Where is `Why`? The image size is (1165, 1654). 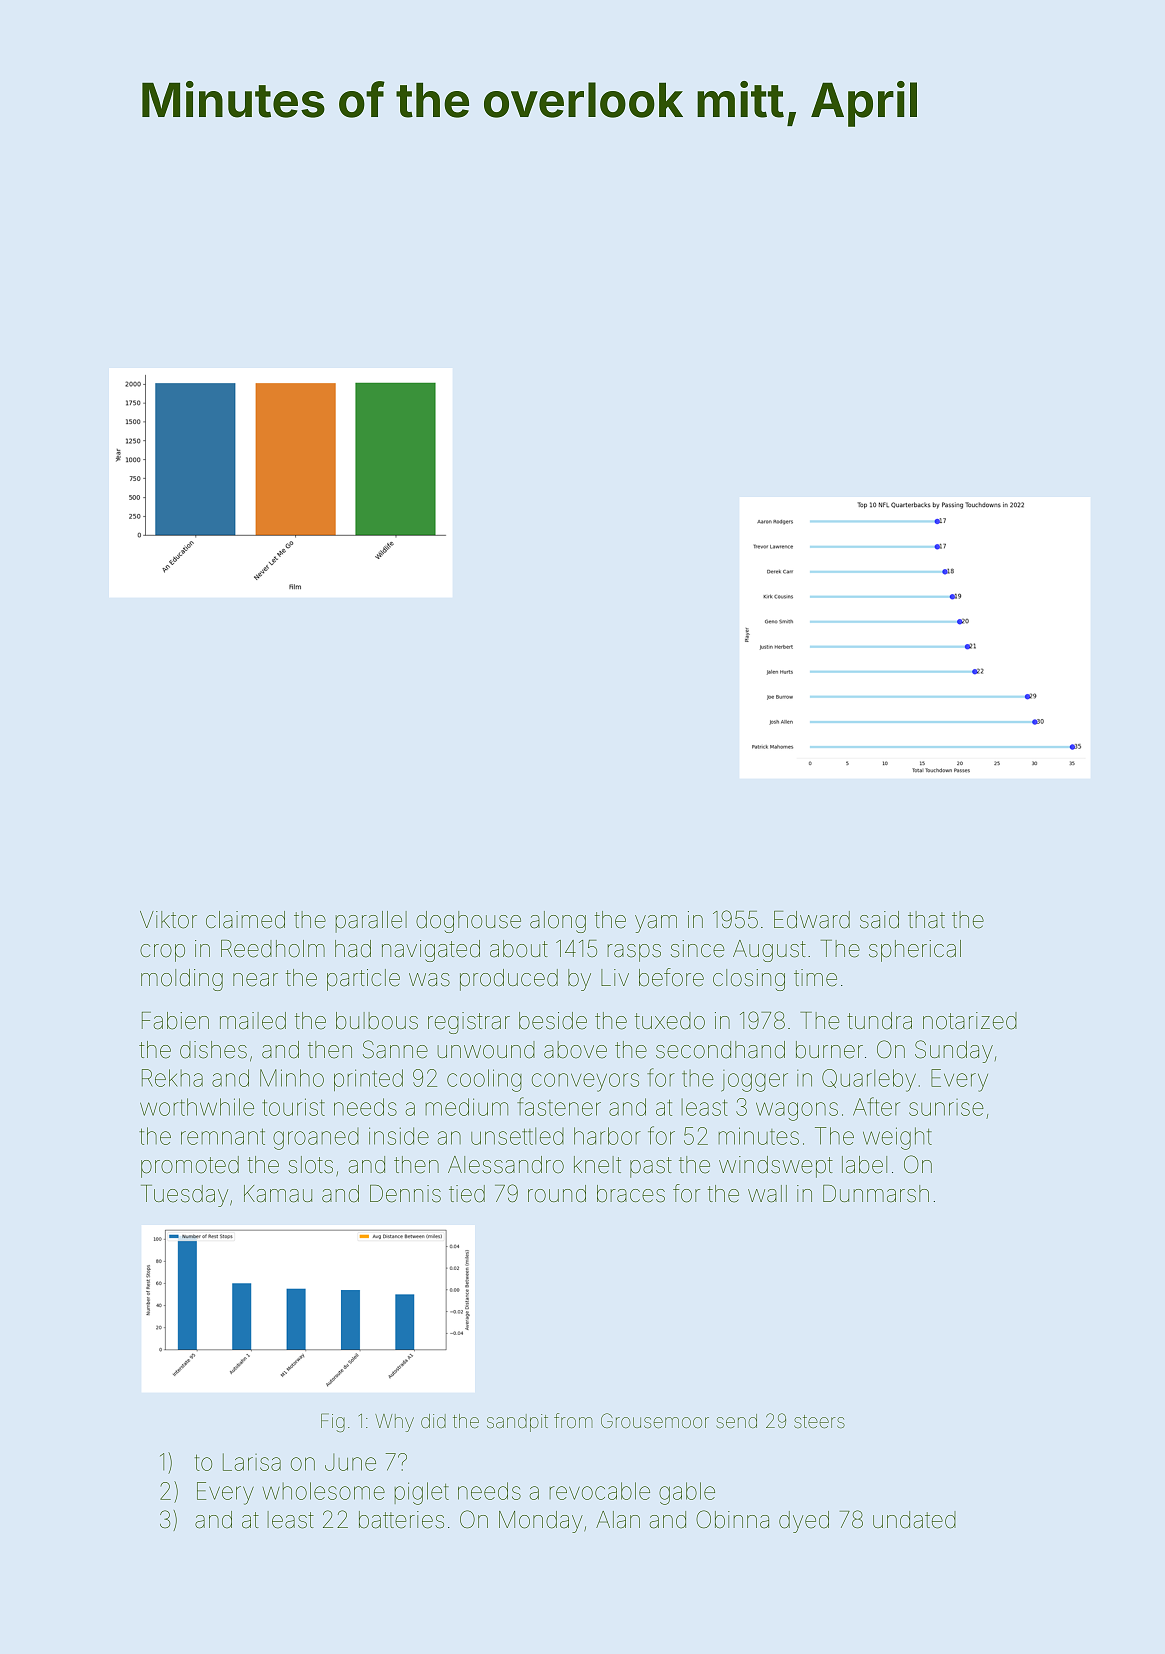 Why is located at coordinates (394, 1423).
